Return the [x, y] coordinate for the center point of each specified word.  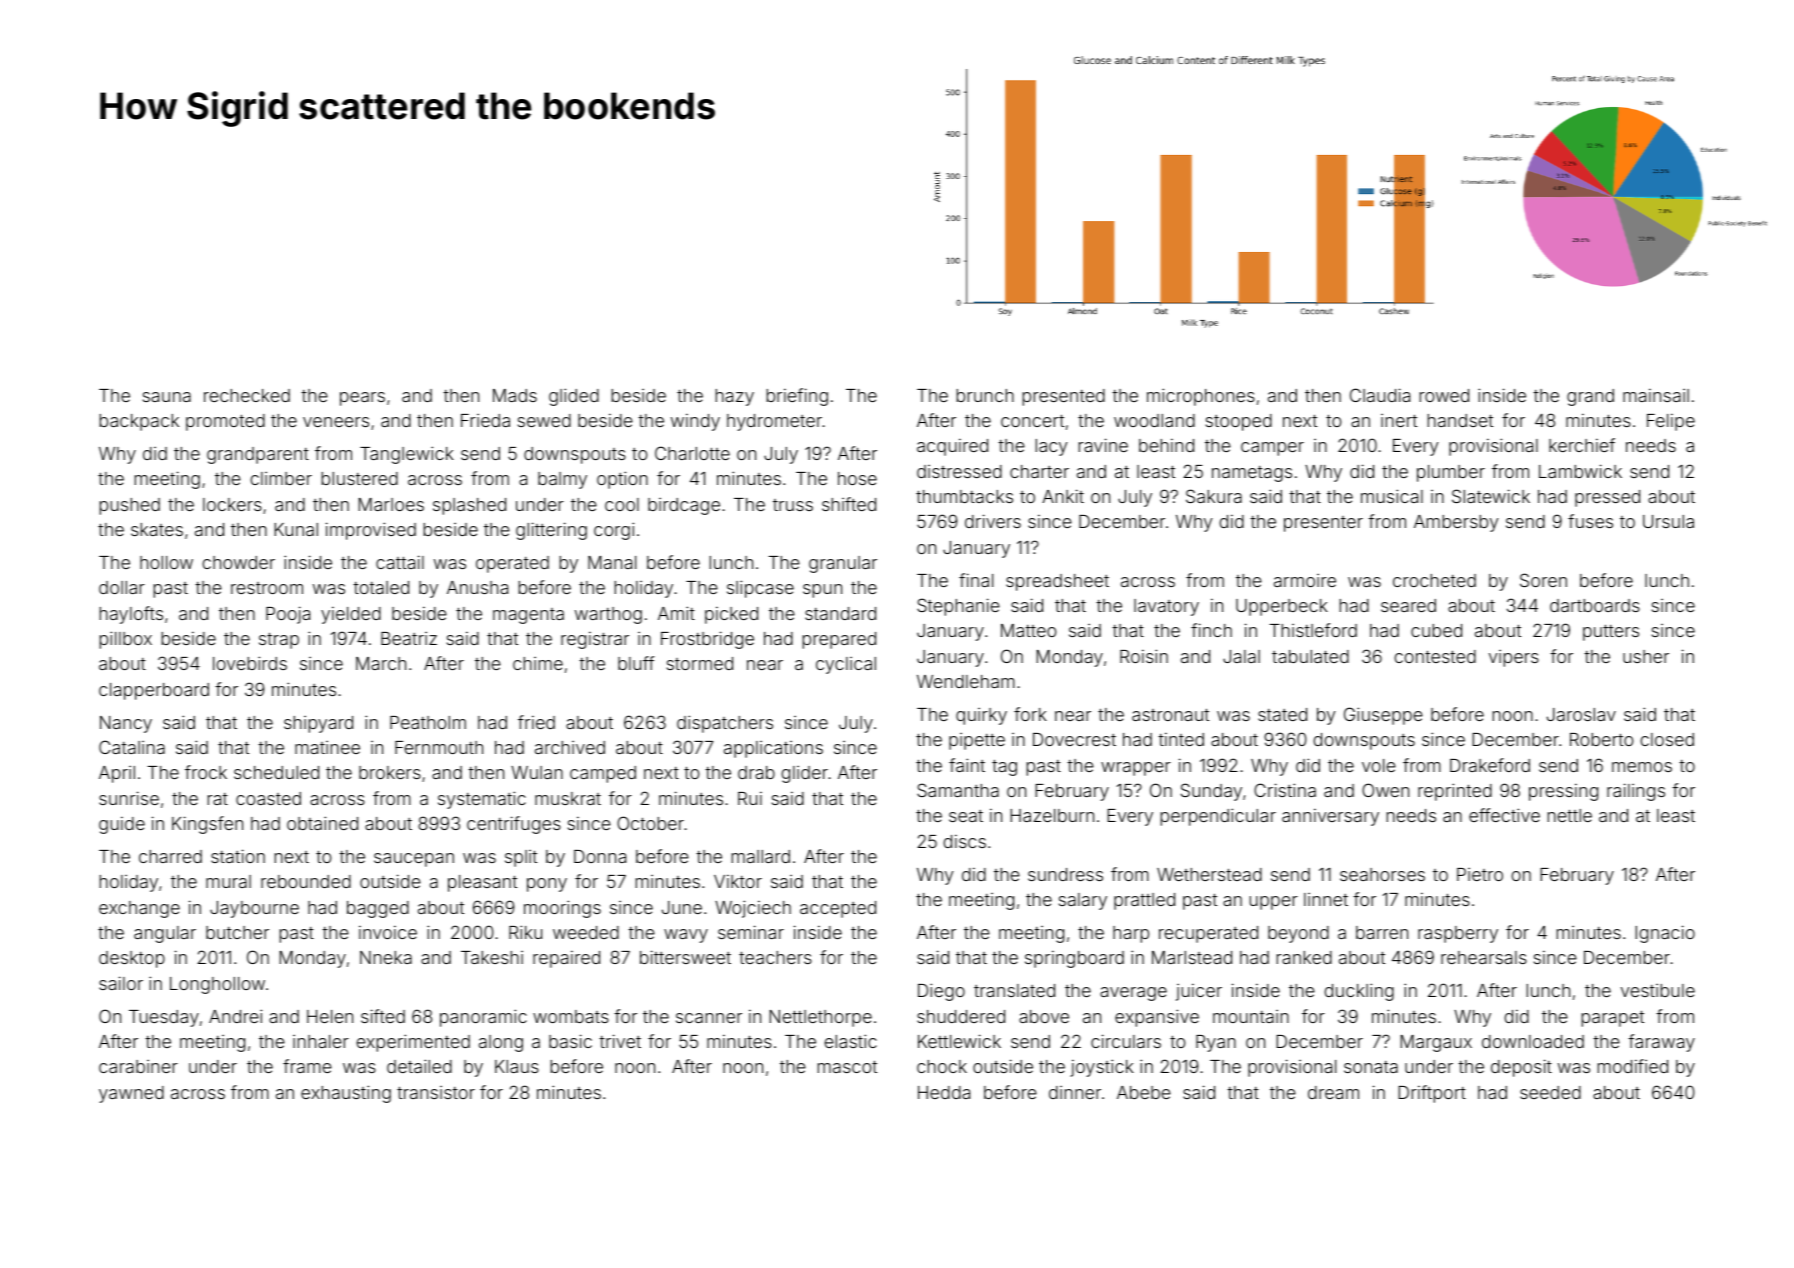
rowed [1444, 395]
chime [538, 663]
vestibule [1658, 990]
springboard [1074, 959]
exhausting [346, 1094]
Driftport [1432, 1094]
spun [822, 591]
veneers [336, 422]
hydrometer [774, 422]
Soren [1543, 580]
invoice [388, 932]
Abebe [1144, 1092]
